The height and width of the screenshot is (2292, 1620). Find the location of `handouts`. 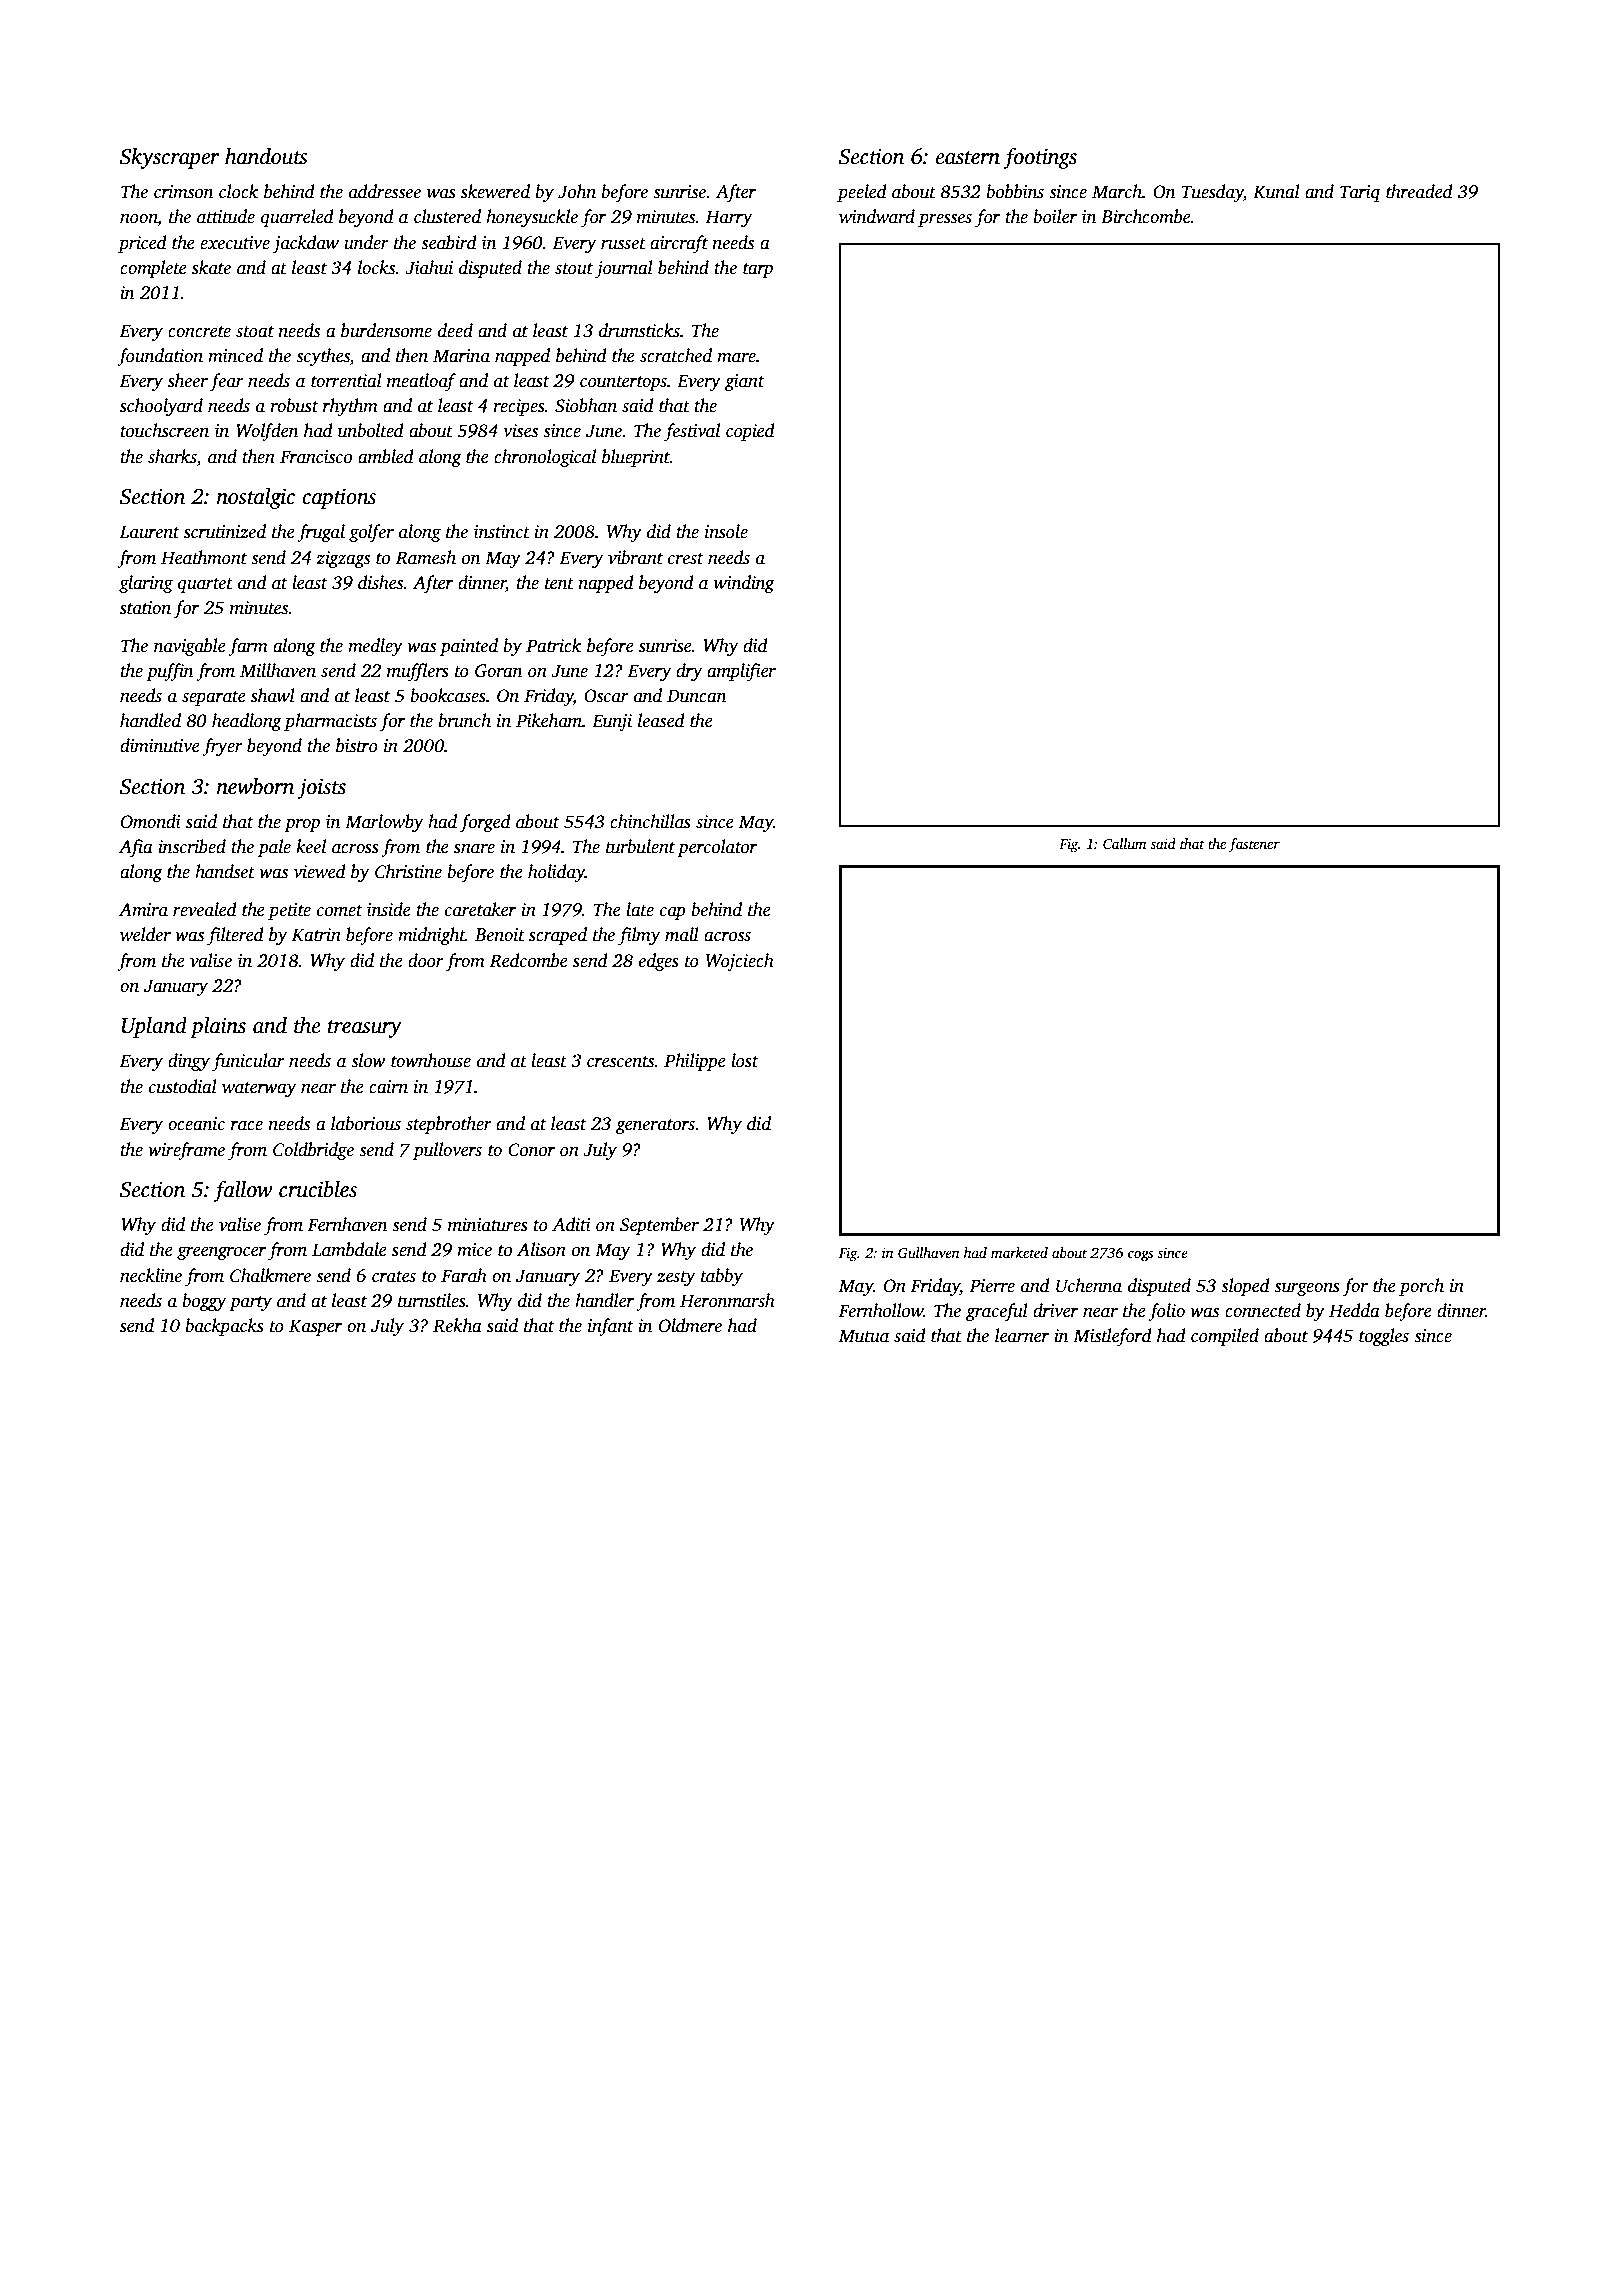

handouts is located at coordinates (266, 156).
